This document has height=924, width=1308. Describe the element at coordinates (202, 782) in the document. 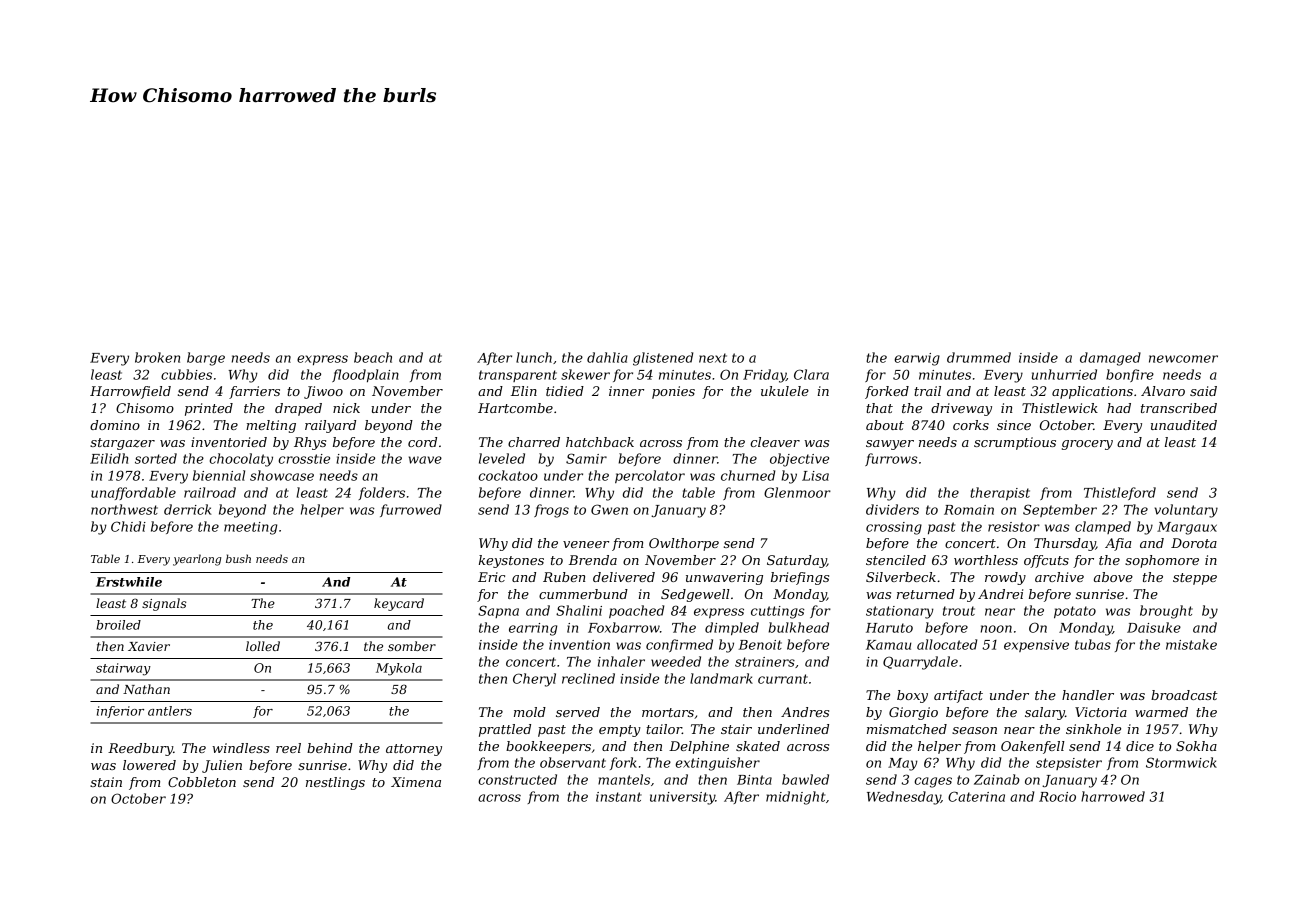

I see `Cobbleton` at that location.
